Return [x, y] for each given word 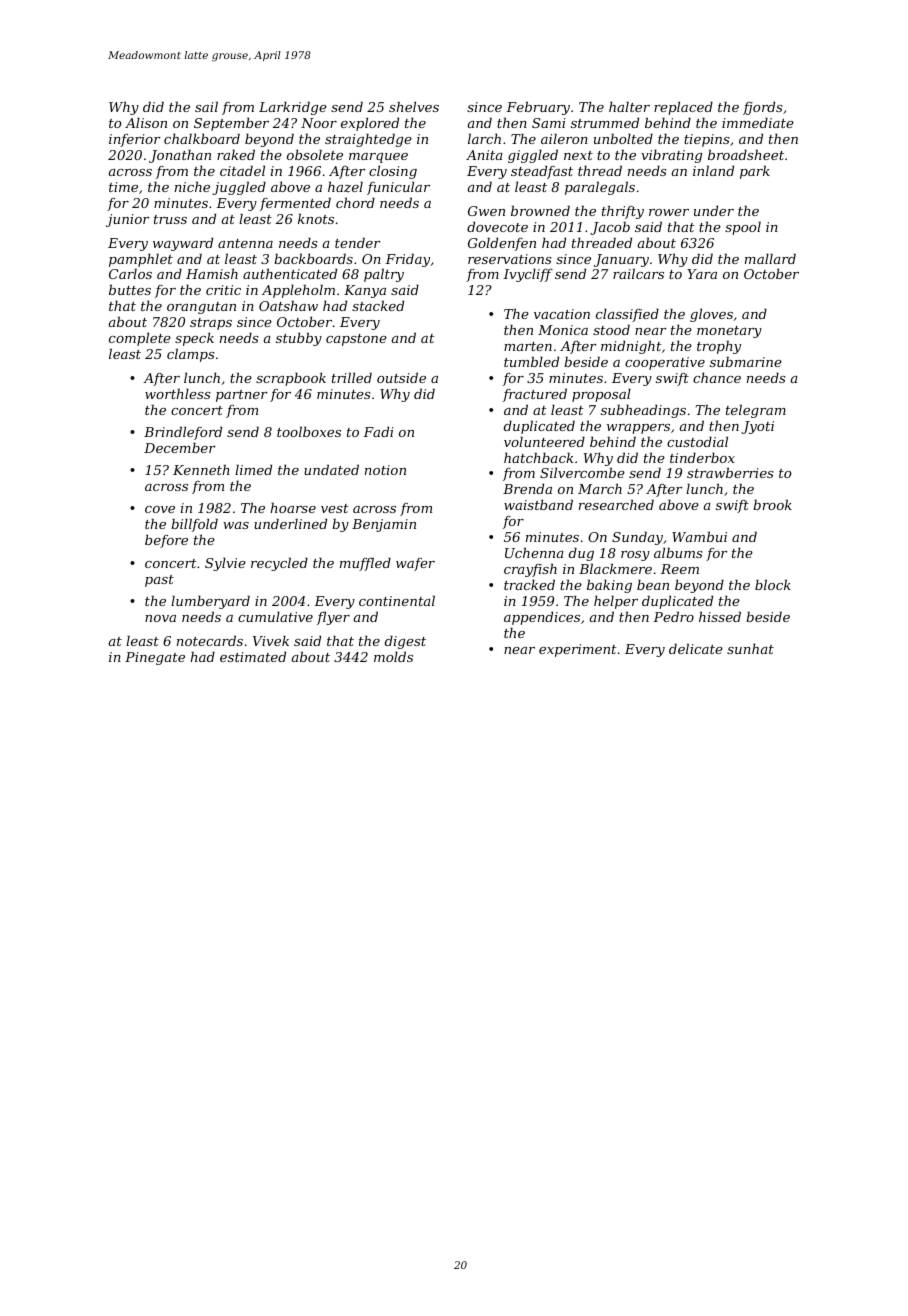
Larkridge [293, 108]
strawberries [730, 472]
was [236, 525]
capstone [356, 340]
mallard [770, 258]
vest [335, 508]
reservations [510, 259]
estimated [253, 656]
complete [140, 339]
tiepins [707, 140]
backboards [313, 258]
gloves [711, 315]
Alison [146, 122]
